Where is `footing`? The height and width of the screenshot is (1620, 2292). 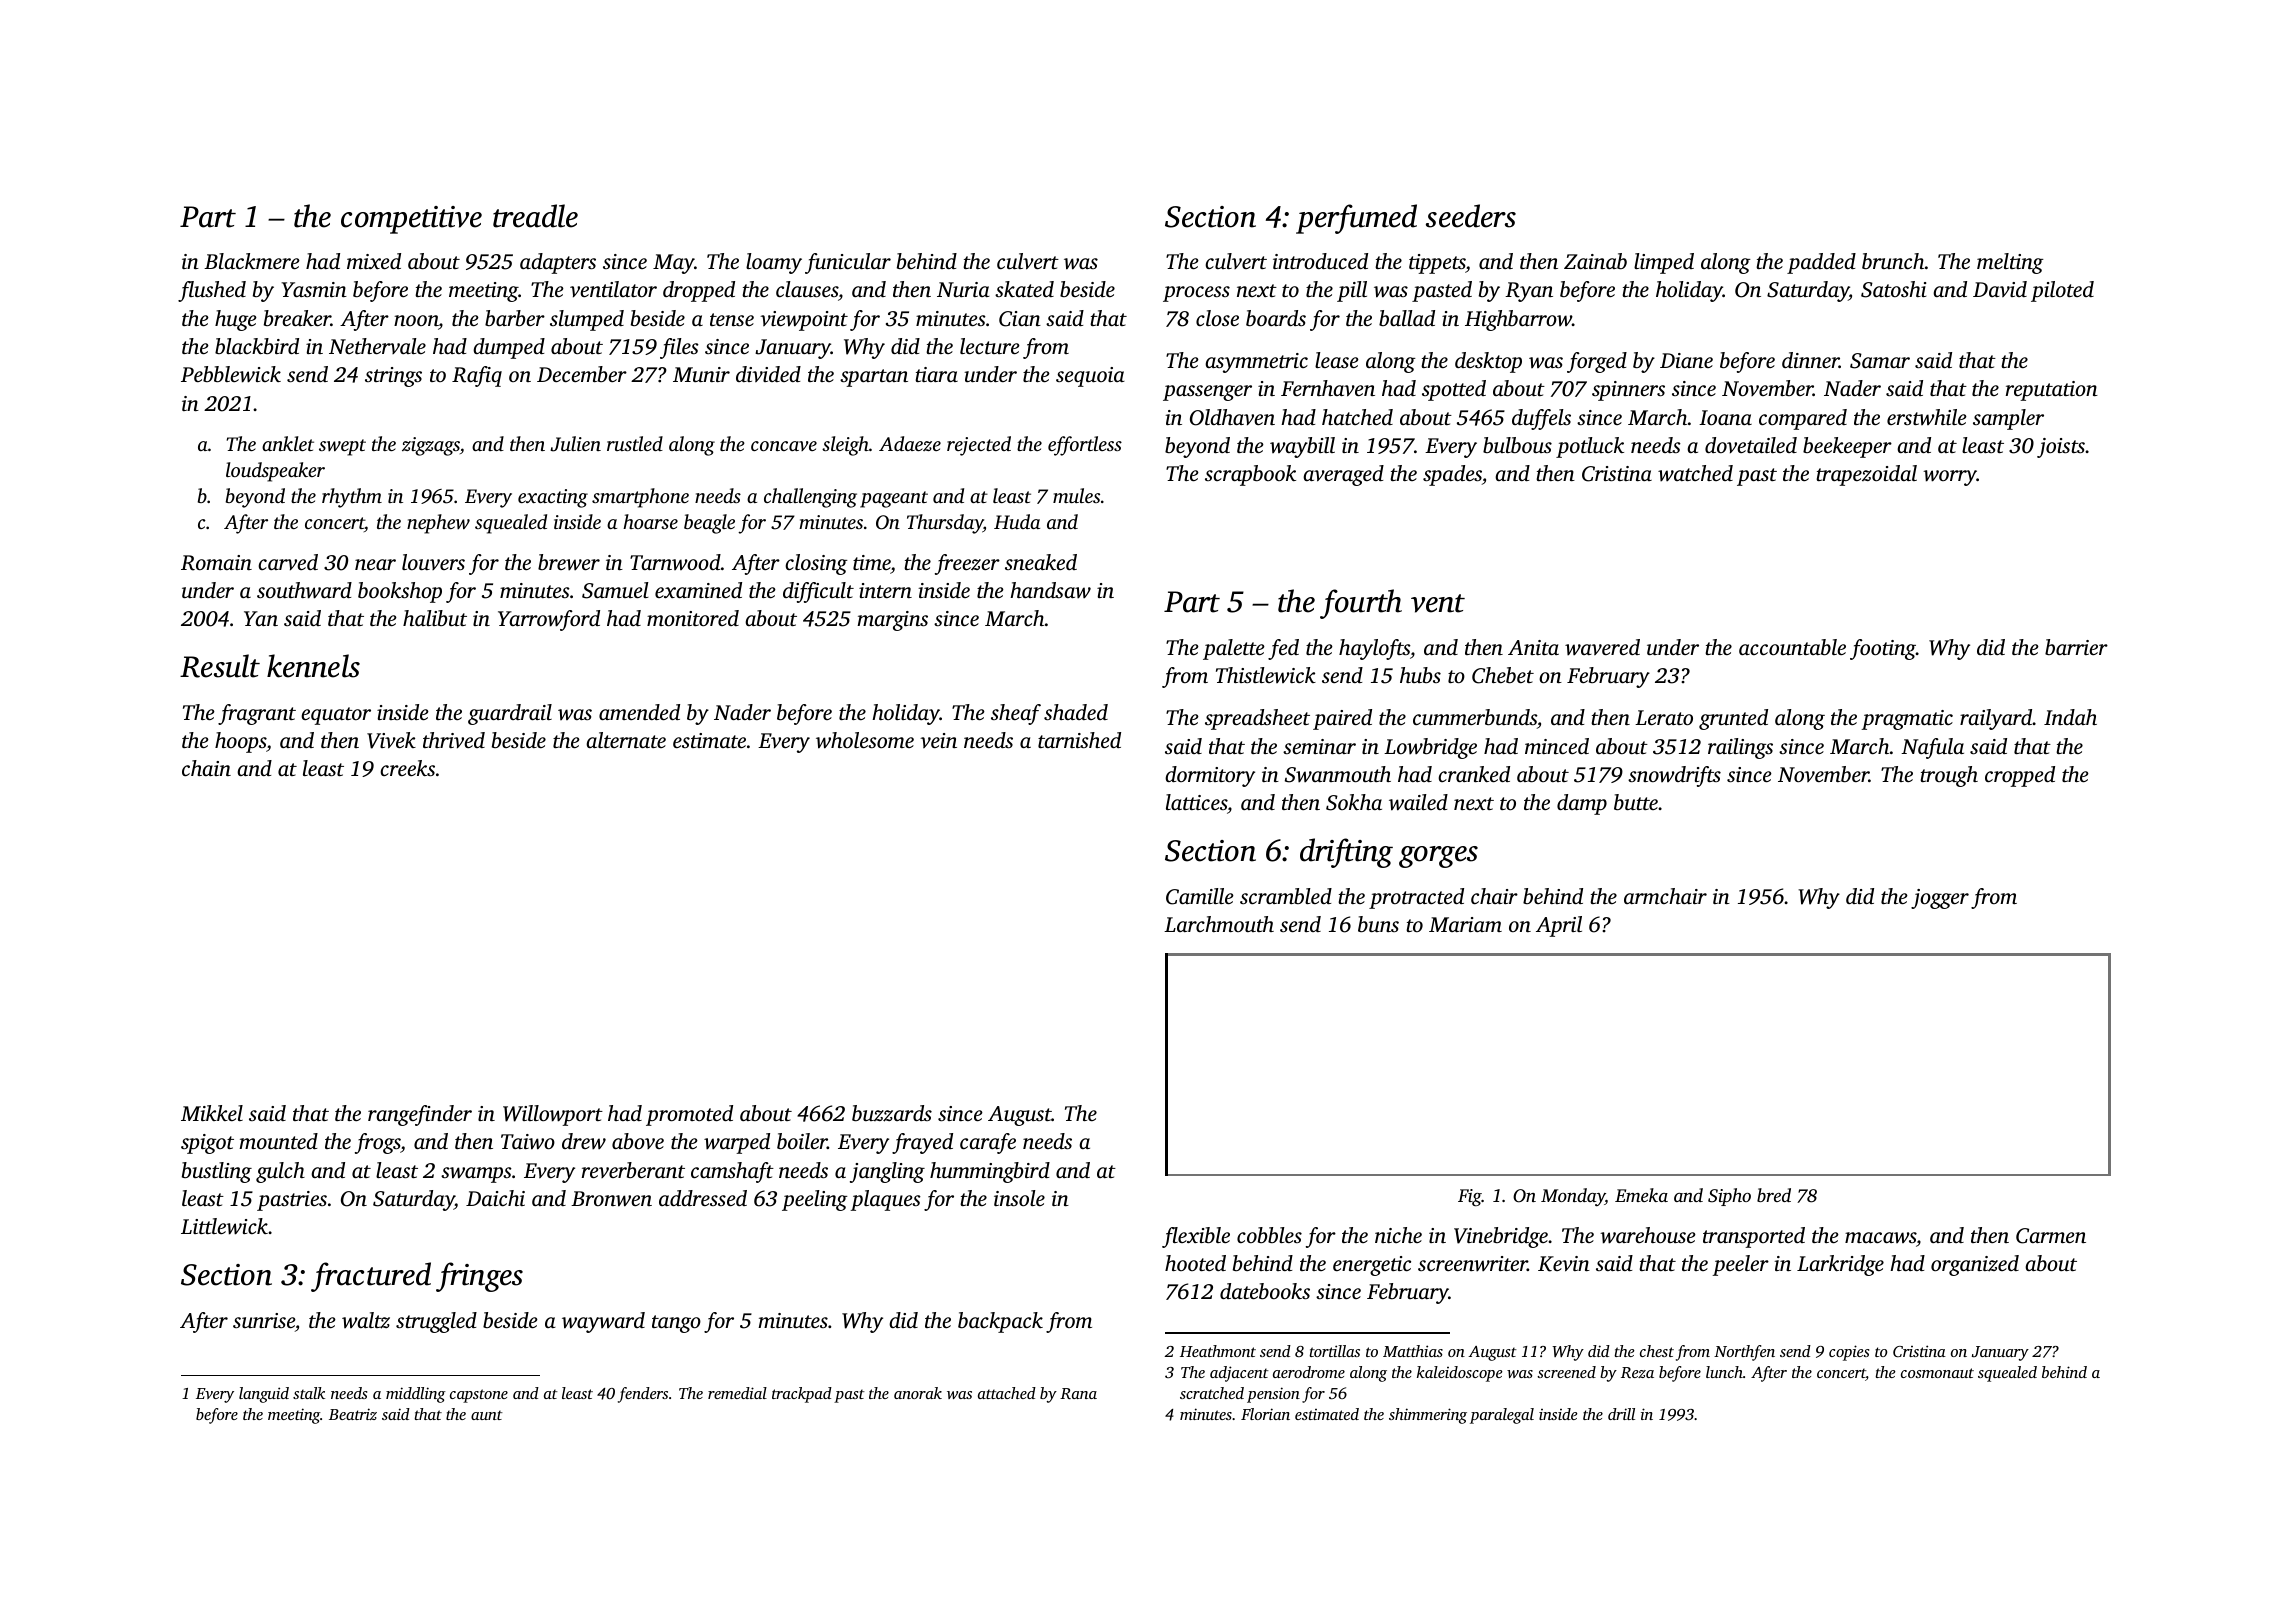
footing is located at coordinates (1883, 649).
